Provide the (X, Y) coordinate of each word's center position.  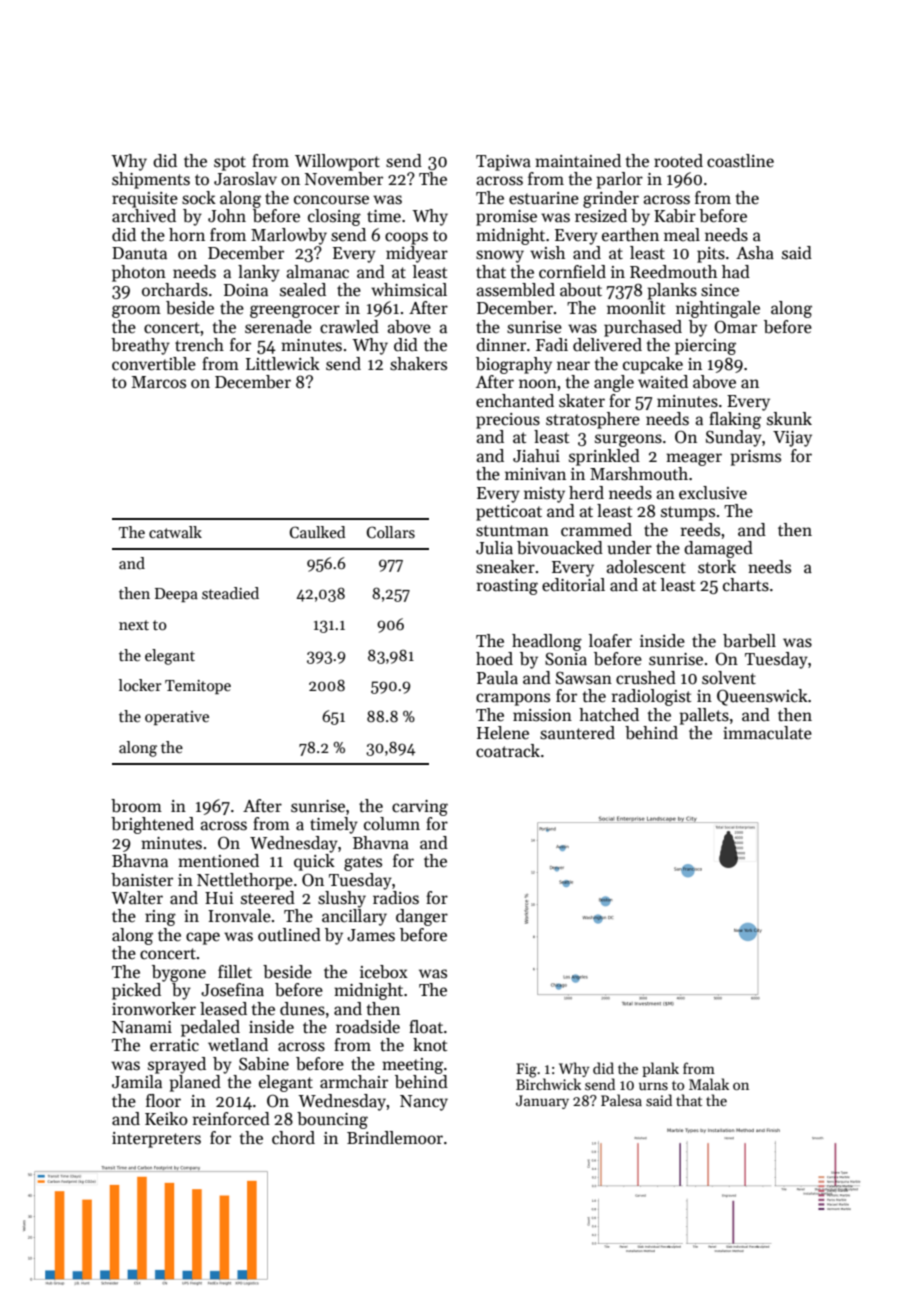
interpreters (156, 1140)
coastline (740, 161)
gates (363, 863)
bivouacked (560, 548)
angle (614, 383)
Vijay (792, 439)
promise (506, 218)
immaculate (767, 733)
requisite (145, 200)
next (134, 625)
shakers (418, 364)
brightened (152, 825)
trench (199, 345)
